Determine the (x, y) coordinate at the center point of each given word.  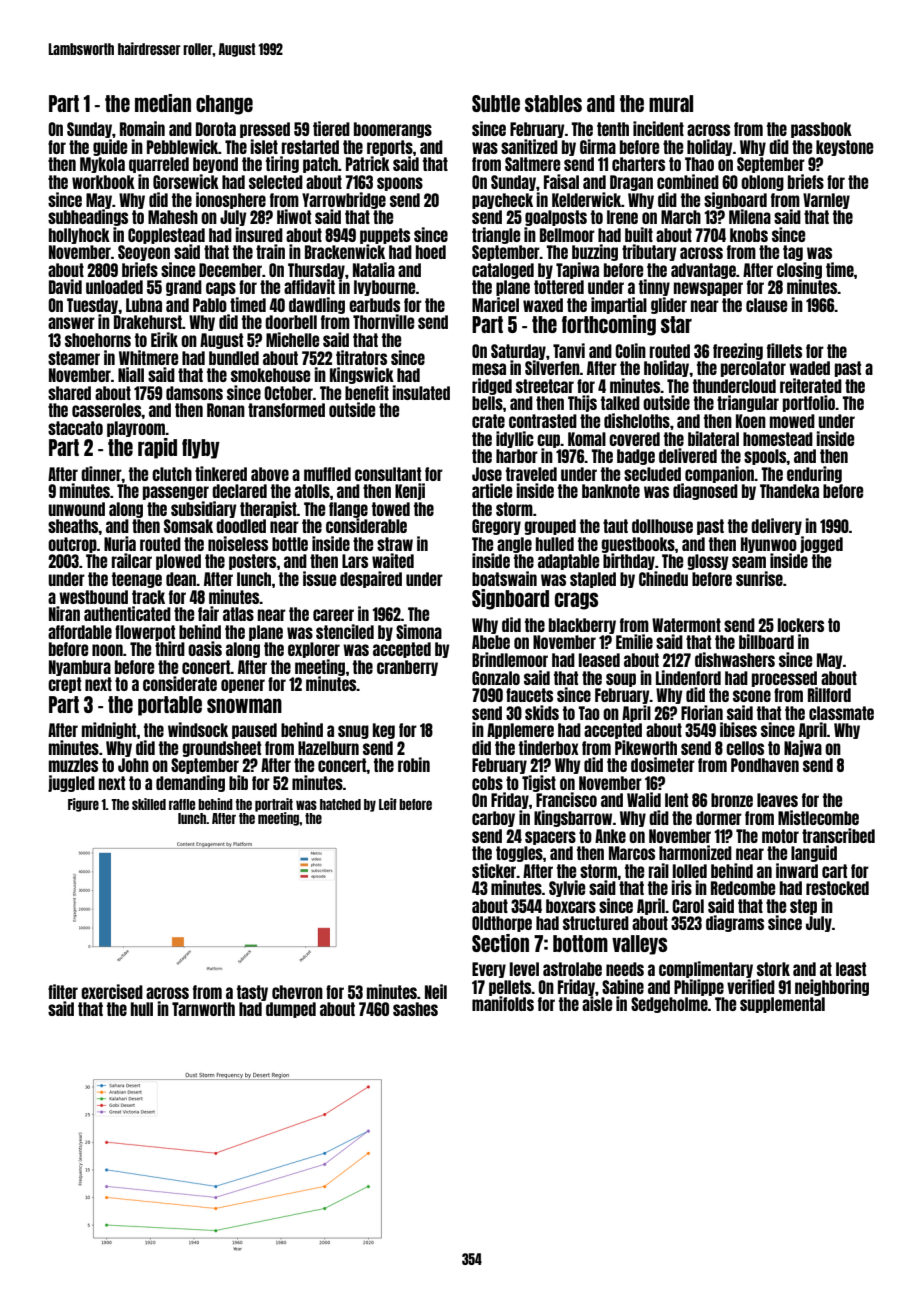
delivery (776, 526)
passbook (821, 130)
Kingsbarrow (573, 818)
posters (252, 562)
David (65, 286)
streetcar (545, 386)
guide (110, 147)
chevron (297, 992)
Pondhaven (765, 765)
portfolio (809, 403)
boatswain (504, 578)
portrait (274, 805)
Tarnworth (203, 1009)
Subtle (496, 103)
